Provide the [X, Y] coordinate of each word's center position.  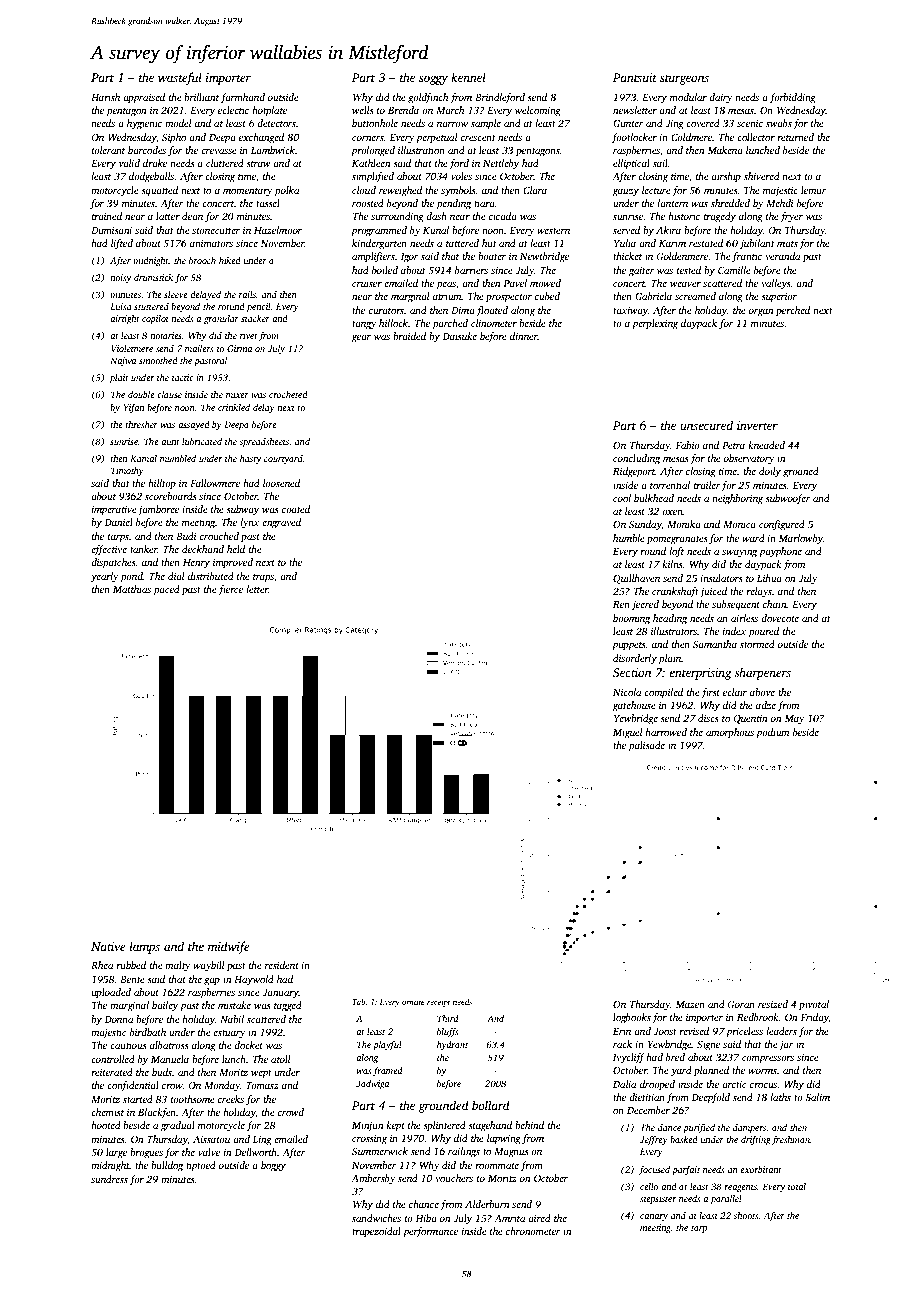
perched [793, 311]
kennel [468, 77]
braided [409, 336]
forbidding [793, 98]
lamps [145, 947]
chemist [107, 1112]
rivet [249, 335]
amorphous [730, 733]
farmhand [243, 98]
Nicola [627, 692]
